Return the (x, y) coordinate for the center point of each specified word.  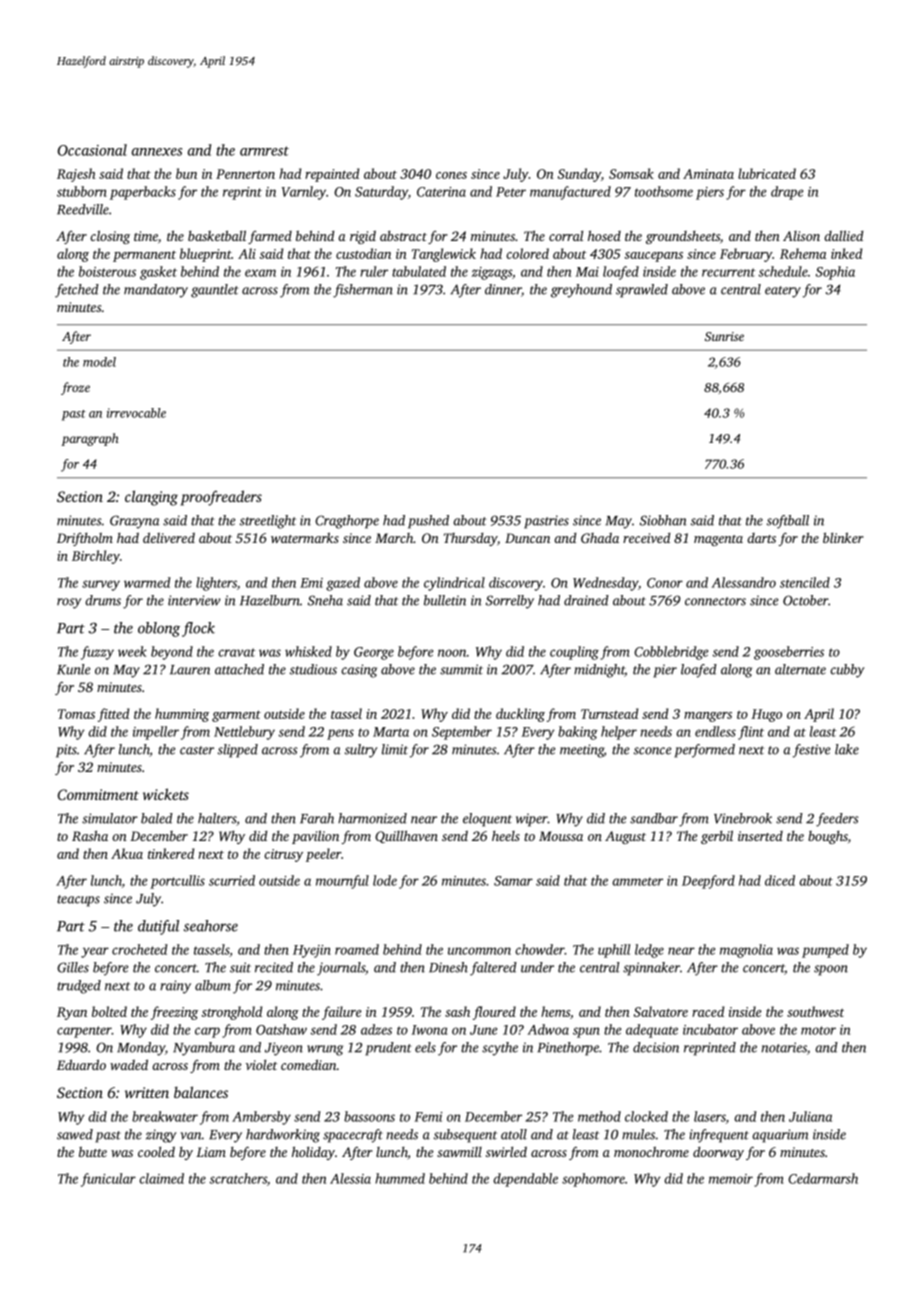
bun (186, 173)
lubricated (767, 173)
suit (240, 967)
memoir (731, 1179)
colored (527, 253)
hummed (400, 1178)
